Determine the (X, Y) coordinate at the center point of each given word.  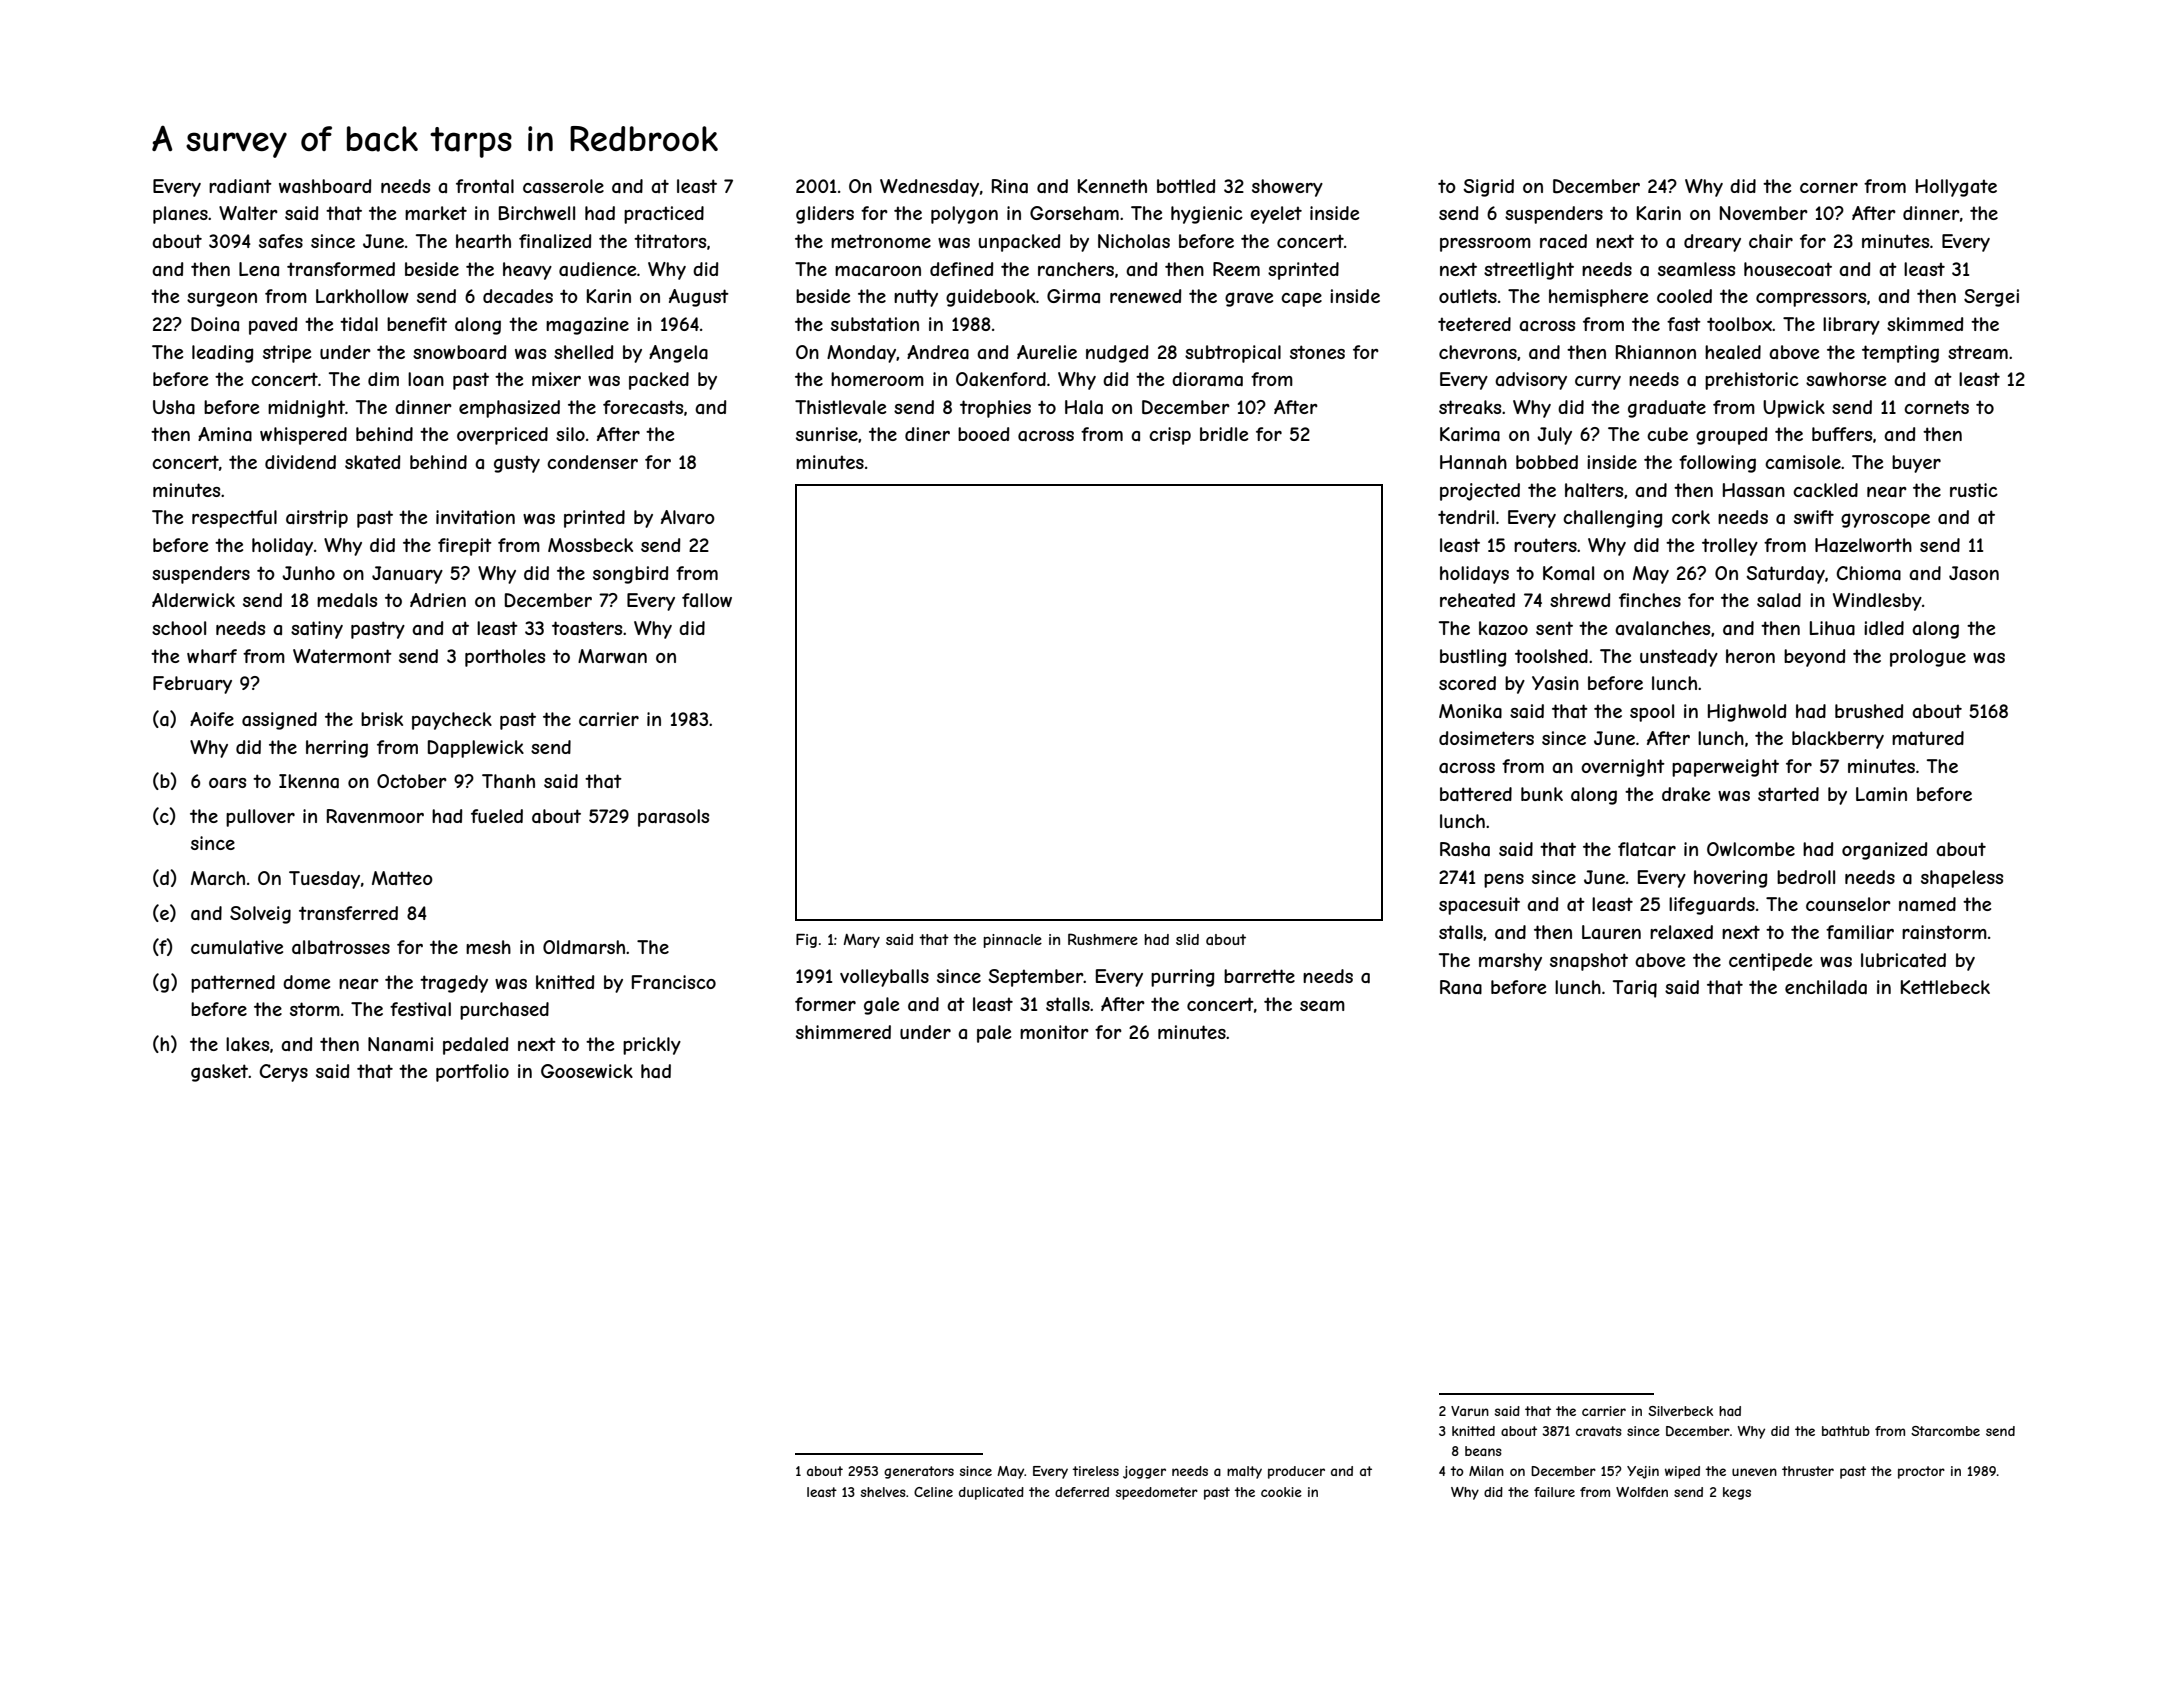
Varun (1470, 1411)
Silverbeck (1680, 1411)
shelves (883, 1492)
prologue (1928, 658)
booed (983, 434)
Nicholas (1134, 241)
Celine (933, 1492)
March (218, 878)
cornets (1936, 407)
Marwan (612, 656)
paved (273, 326)
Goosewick (587, 1071)
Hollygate (1956, 188)
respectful (234, 519)
